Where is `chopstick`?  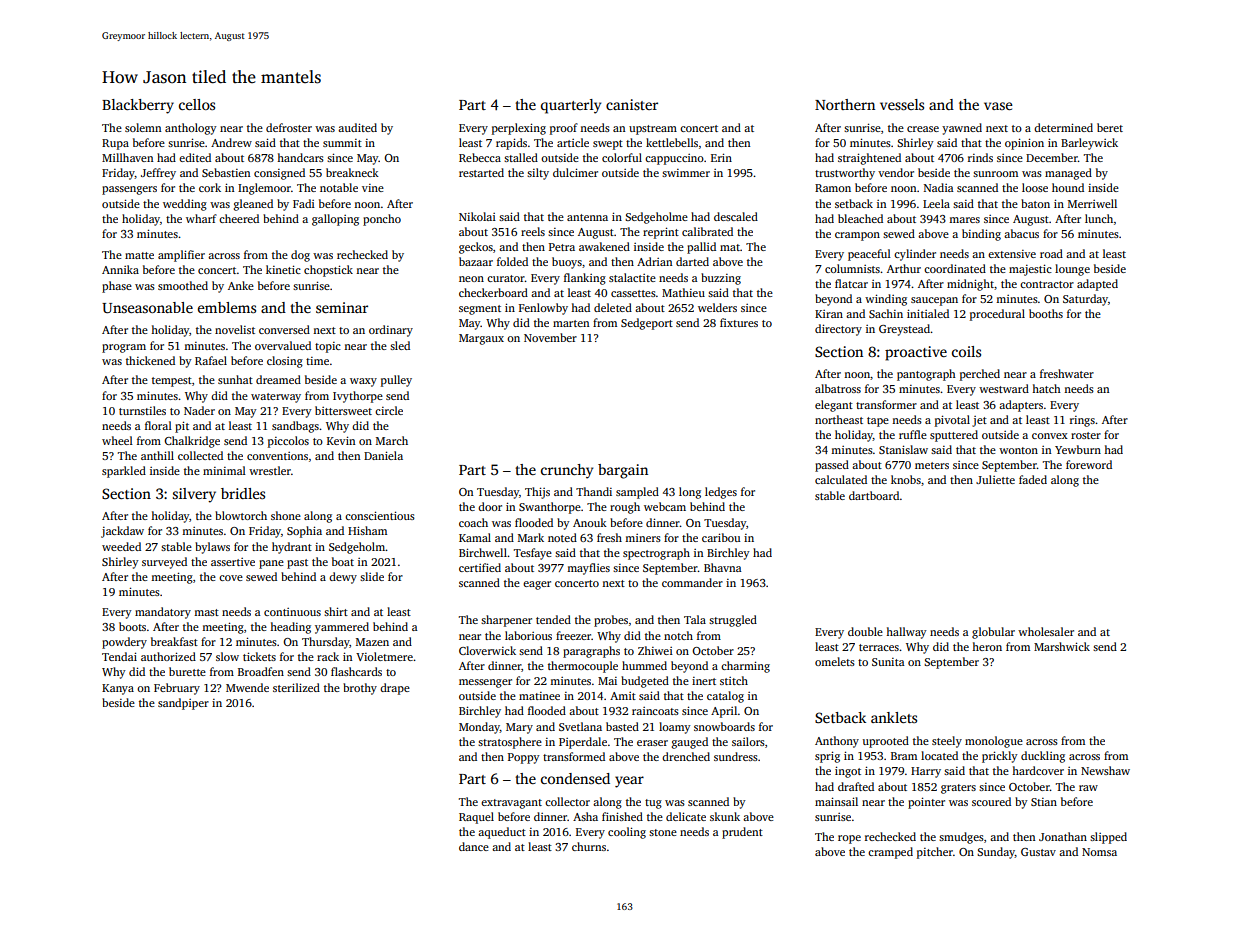 chopstick is located at coordinates (328, 271).
